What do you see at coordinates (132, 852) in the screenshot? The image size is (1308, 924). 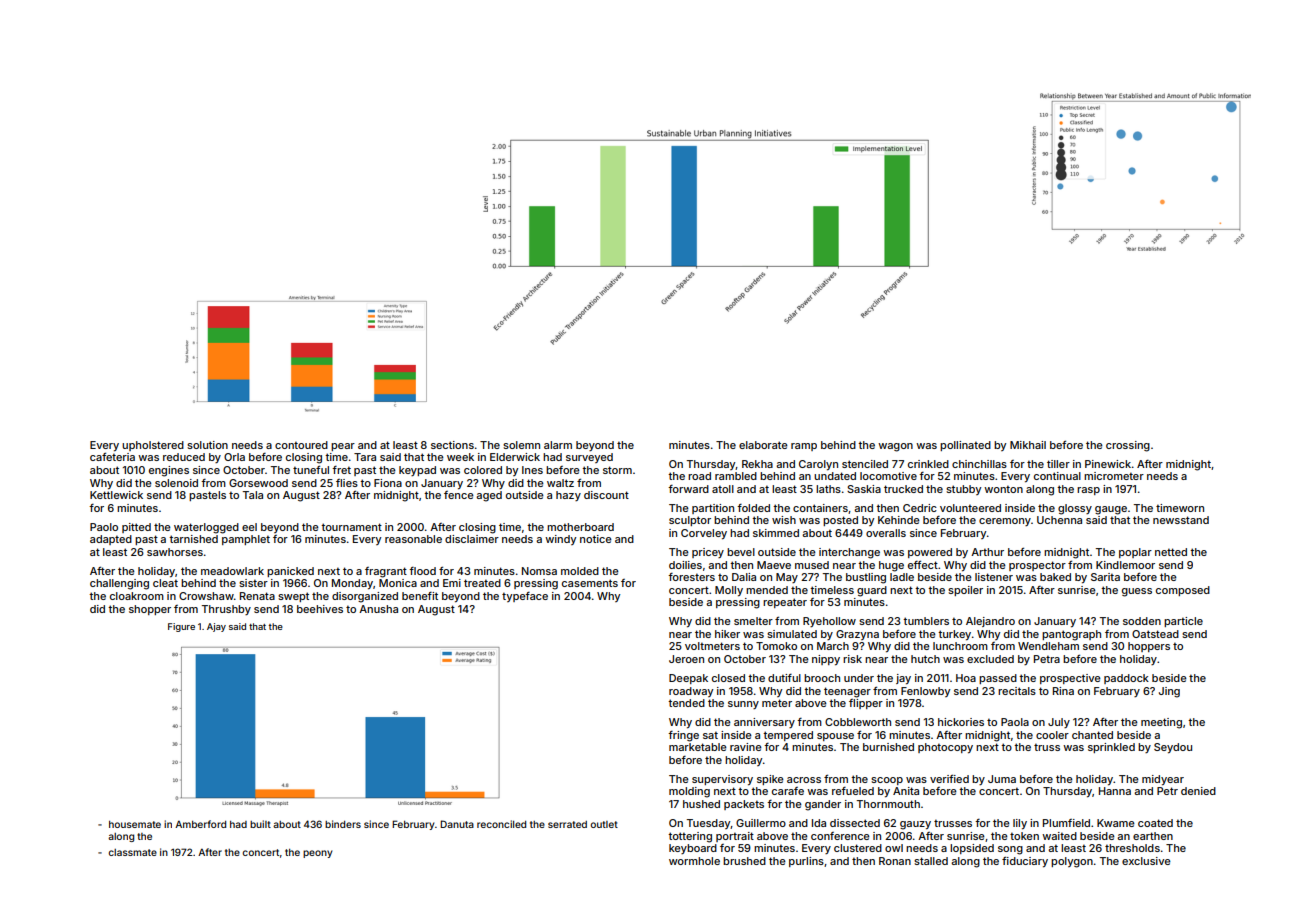 I see `classmate` at bounding box center [132, 852].
